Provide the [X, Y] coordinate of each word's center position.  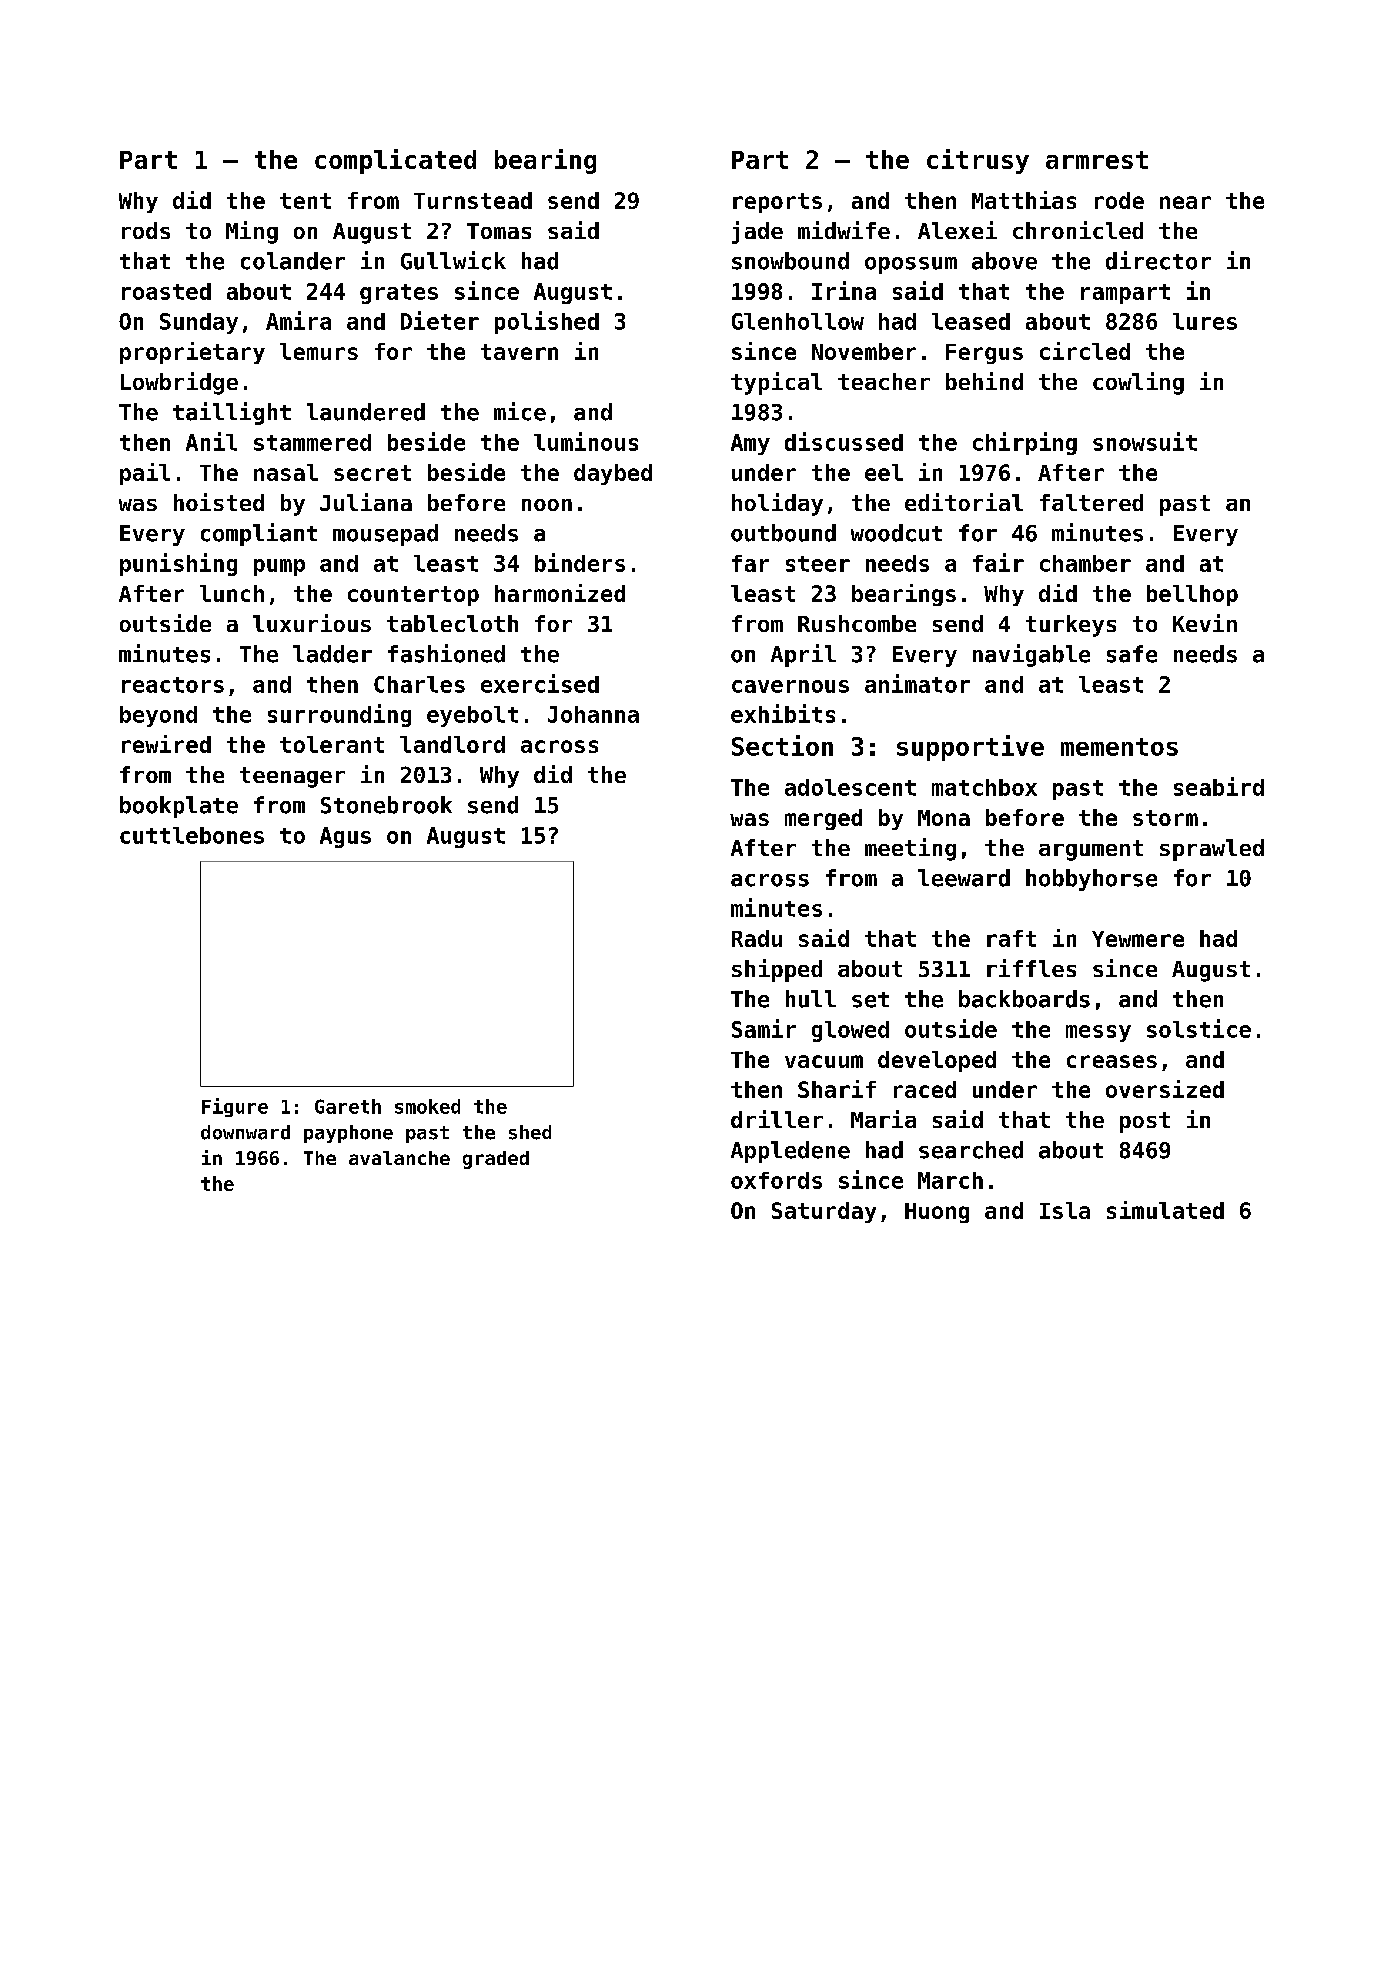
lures [1205, 321]
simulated [1165, 1210]
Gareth [348, 1106]
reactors [173, 685]
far [750, 563]
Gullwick [453, 260]
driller [777, 1119]
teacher [884, 381]
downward [245, 1132]
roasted [166, 291]
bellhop [1192, 595]
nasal [286, 472]
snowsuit [1145, 441]
